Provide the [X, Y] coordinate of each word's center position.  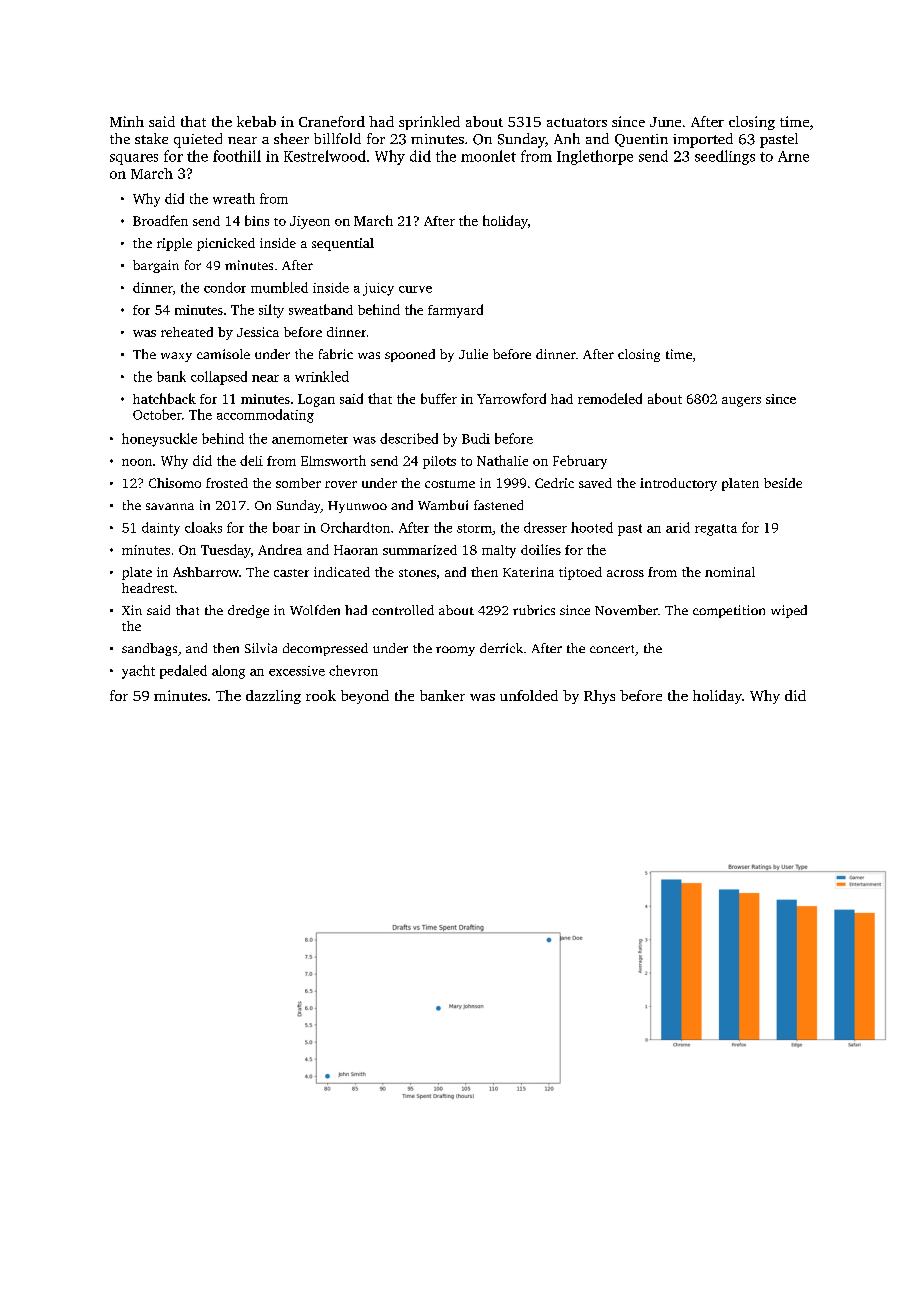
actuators [577, 122]
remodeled [610, 398]
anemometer [310, 439]
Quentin [641, 140]
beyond [365, 697]
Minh [127, 121]
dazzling [273, 697]
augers [741, 402]
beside [783, 483]
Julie [473, 354]
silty [271, 311]
